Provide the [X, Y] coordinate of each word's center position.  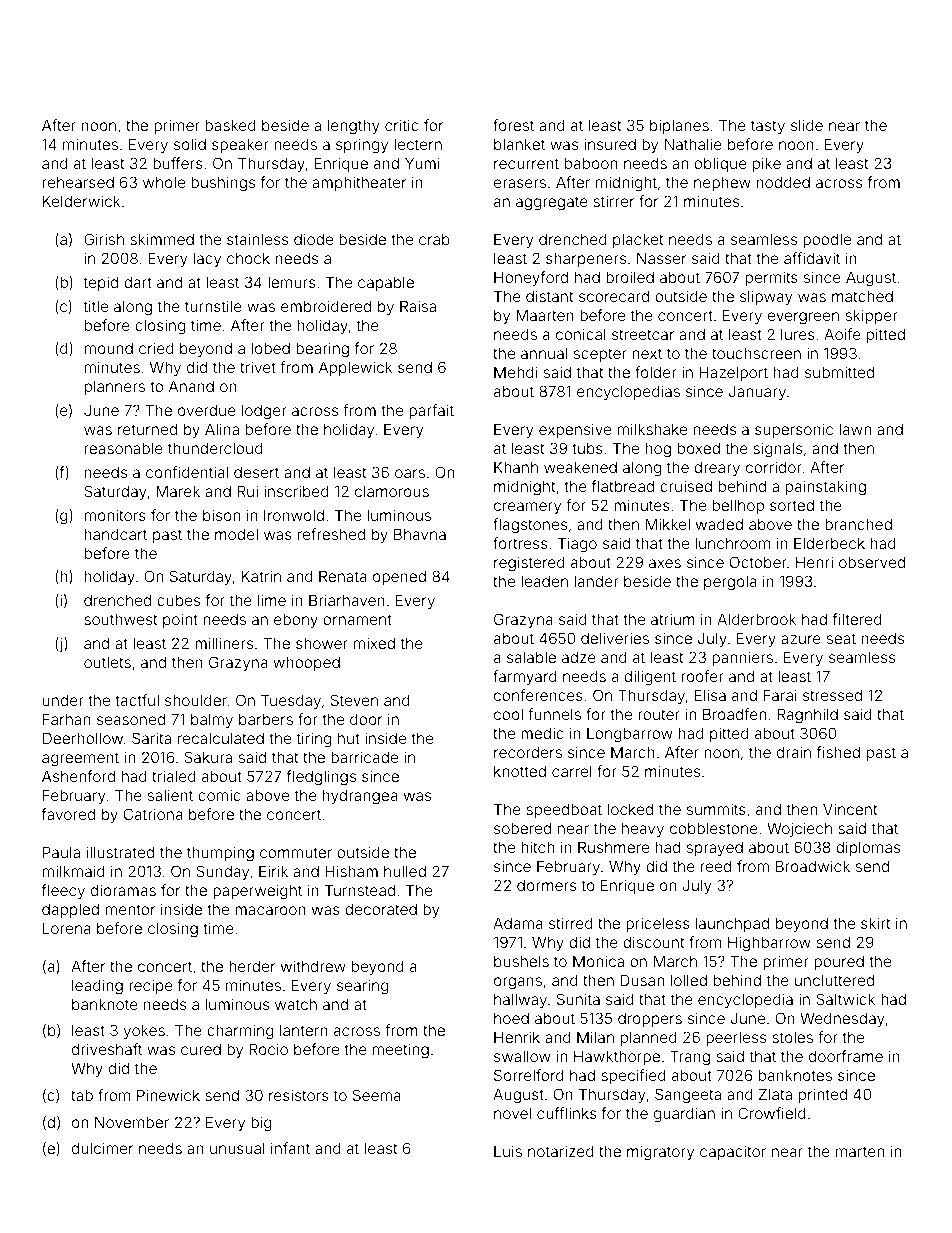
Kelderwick [82, 201]
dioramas [123, 890]
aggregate [552, 203]
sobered [522, 828]
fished [838, 752]
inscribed [296, 491]
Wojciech [799, 829]
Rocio [268, 1049]
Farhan [66, 719]
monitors [115, 515]
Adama [518, 923]
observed [872, 562]
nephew [722, 183]
